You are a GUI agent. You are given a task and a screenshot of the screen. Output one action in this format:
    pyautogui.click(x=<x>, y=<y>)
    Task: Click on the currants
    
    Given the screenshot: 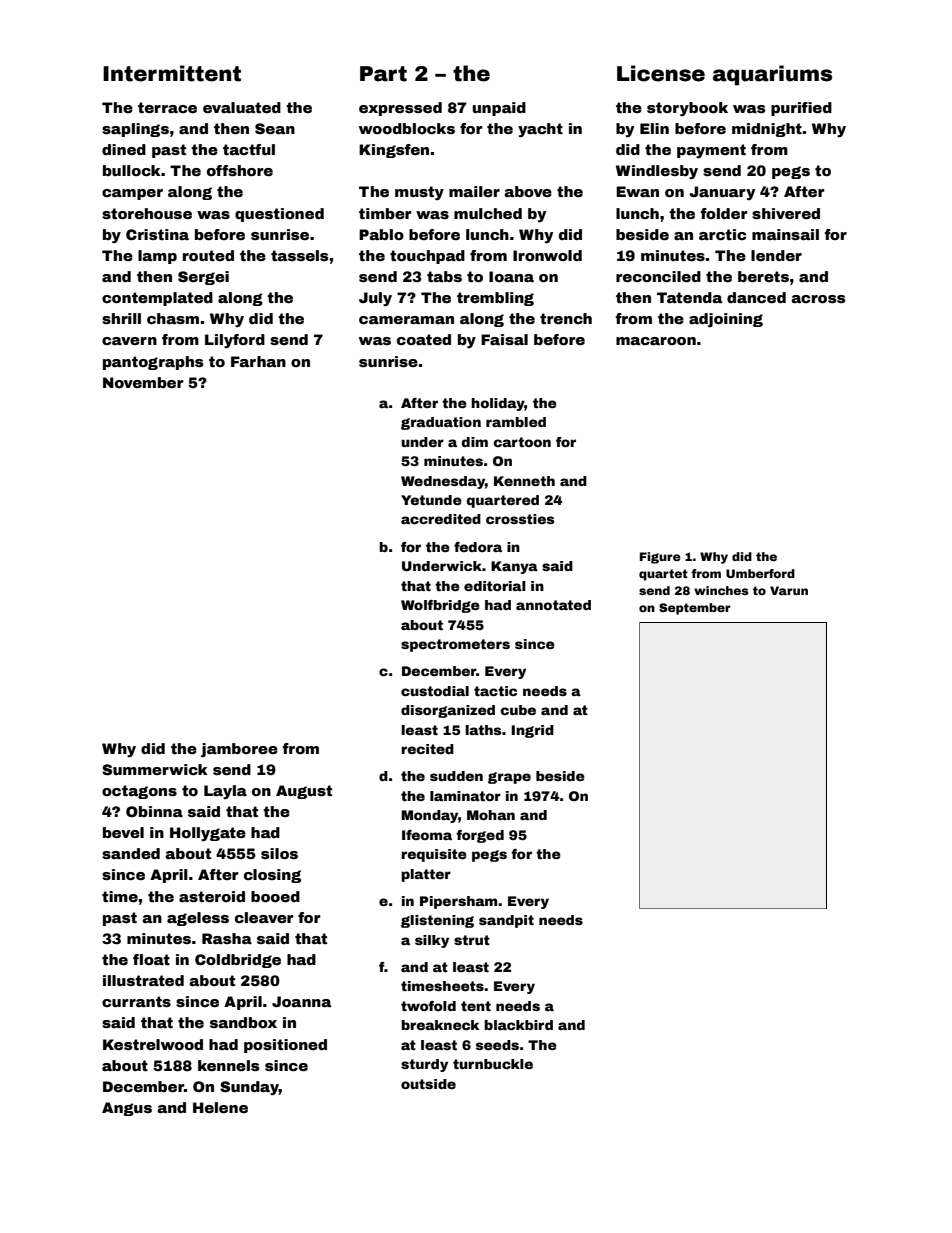 What is the action you would take?
    pyautogui.click(x=136, y=1001)
